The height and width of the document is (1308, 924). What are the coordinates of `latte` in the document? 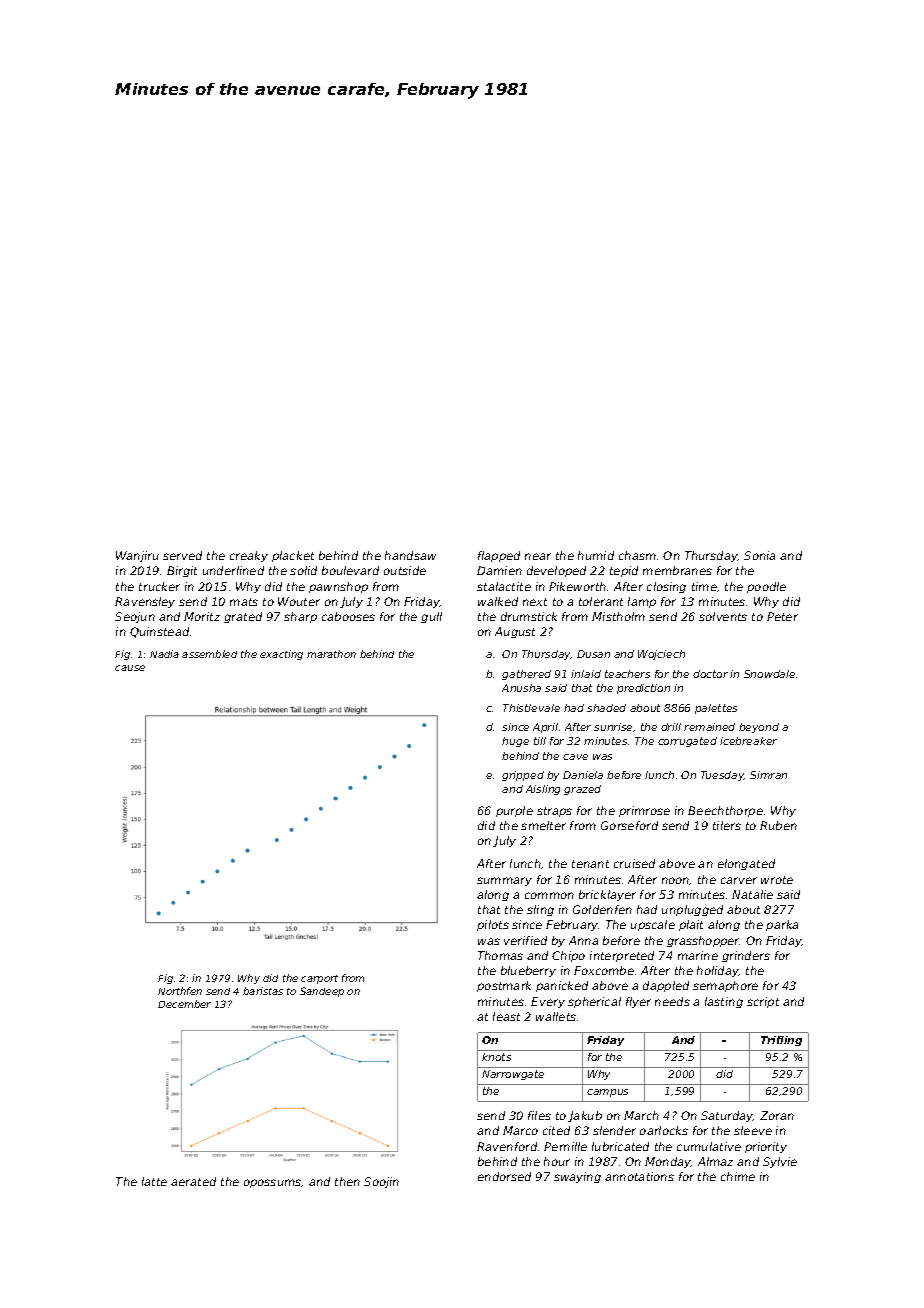 It's located at (154, 1181).
